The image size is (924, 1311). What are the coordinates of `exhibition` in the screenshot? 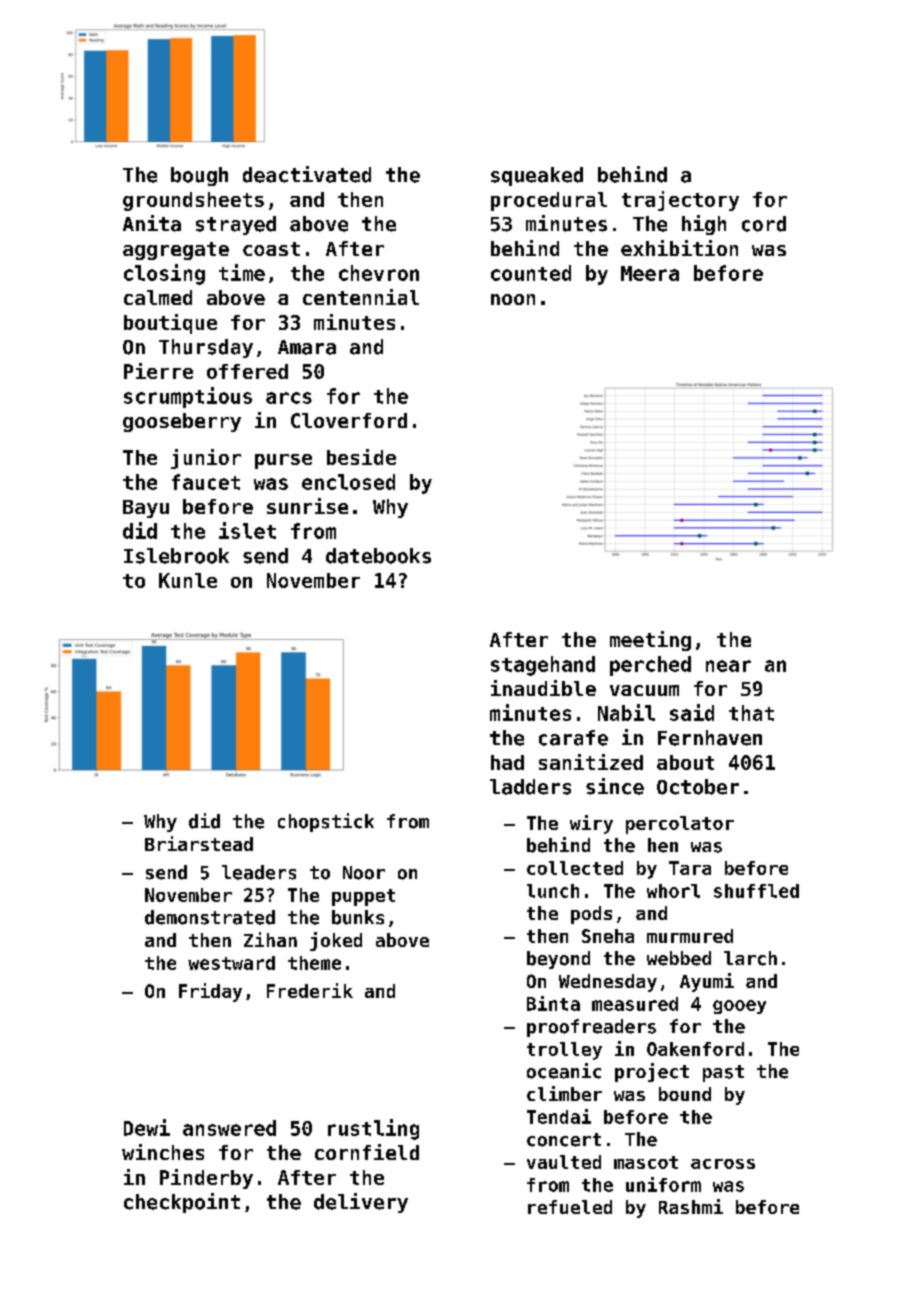 It's located at (679, 248).
